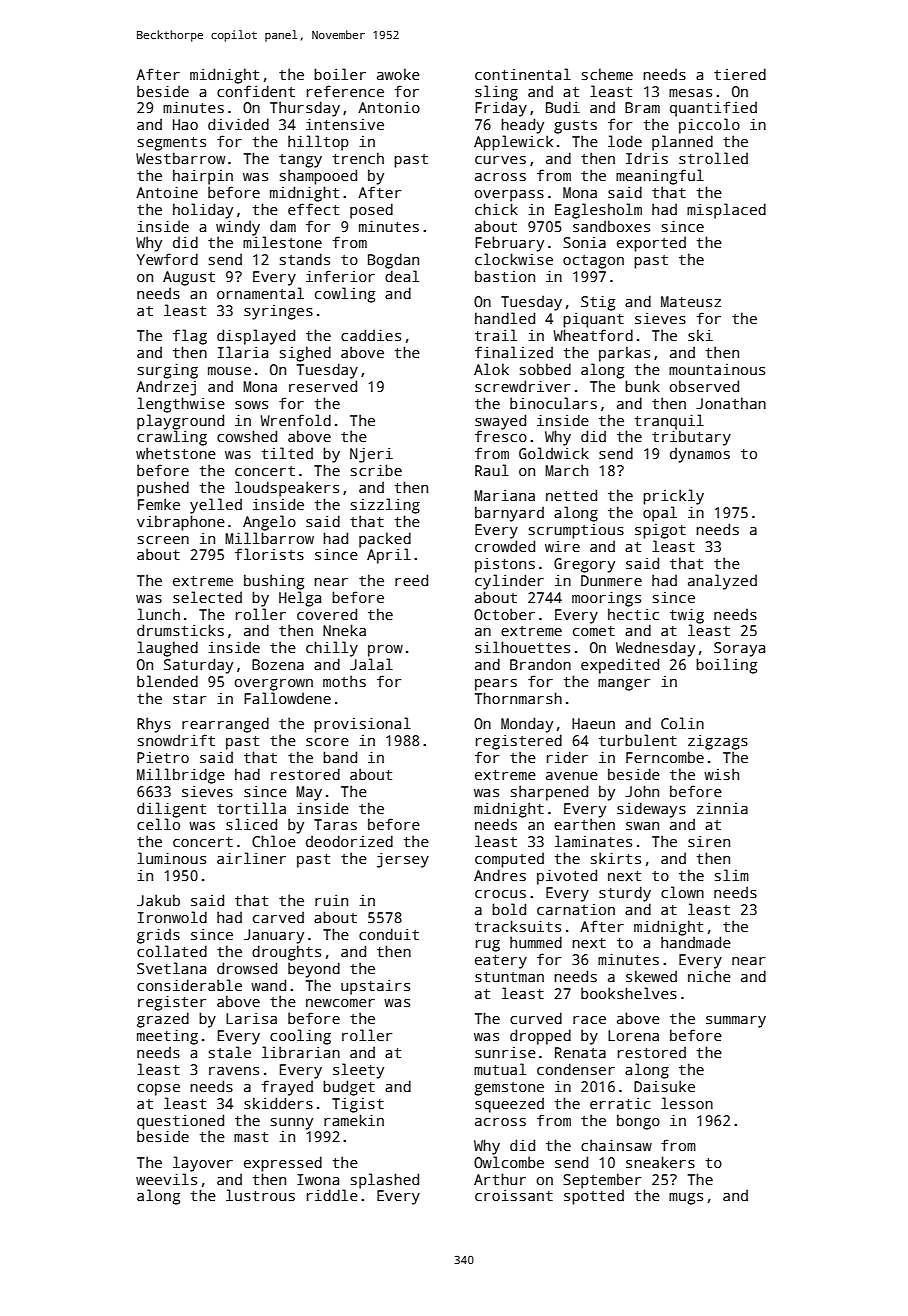  Describe the element at coordinates (722, 582) in the document. I see `analyzed` at that location.
